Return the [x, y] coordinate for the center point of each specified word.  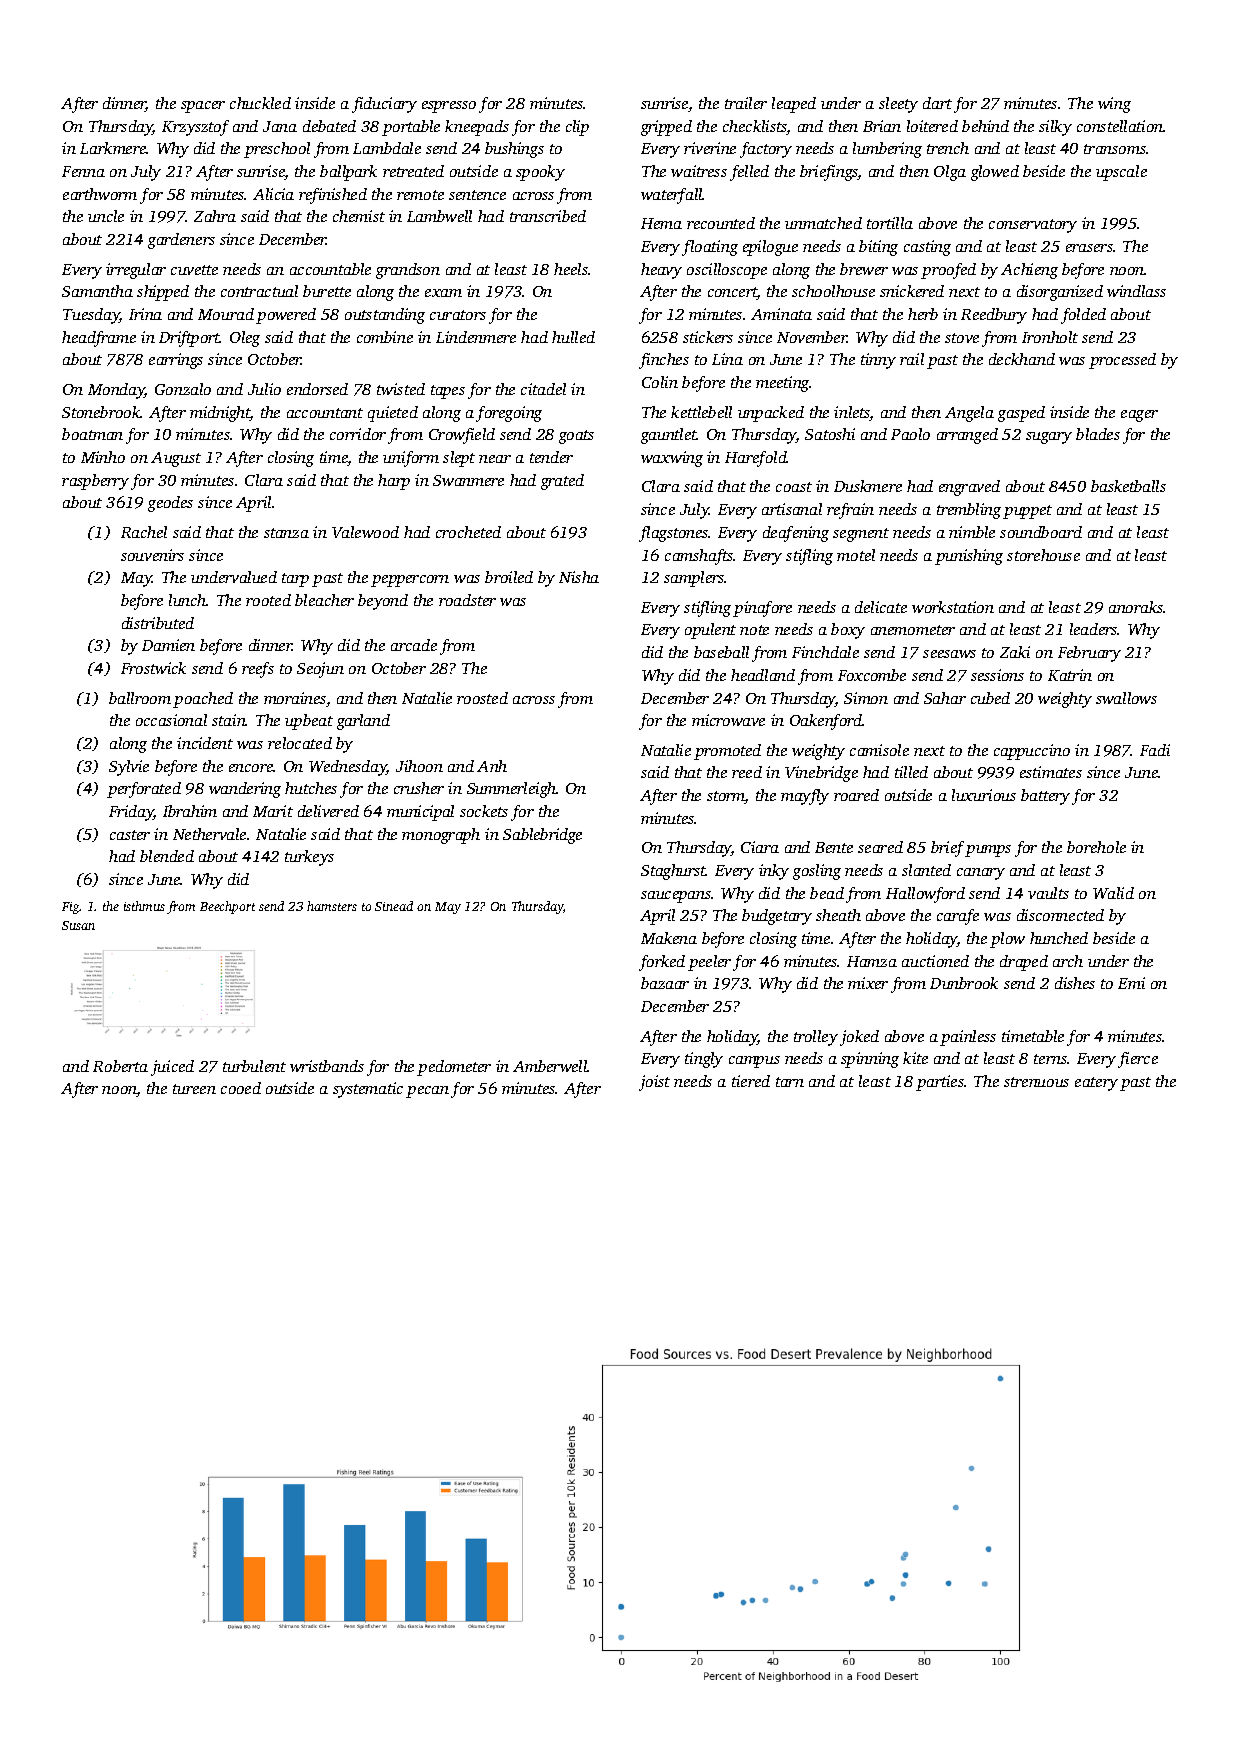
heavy [661, 271]
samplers [694, 579]
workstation [953, 607]
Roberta [120, 1066]
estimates [1051, 772]
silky [1055, 128]
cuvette [194, 270]
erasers [1089, 248]
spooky [540, 173]
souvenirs [152, 555]
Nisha [579, 577]
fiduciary [384, 105]
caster [130, 835]
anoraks [1136, 607]
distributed [158, 623]
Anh [492, 766]
